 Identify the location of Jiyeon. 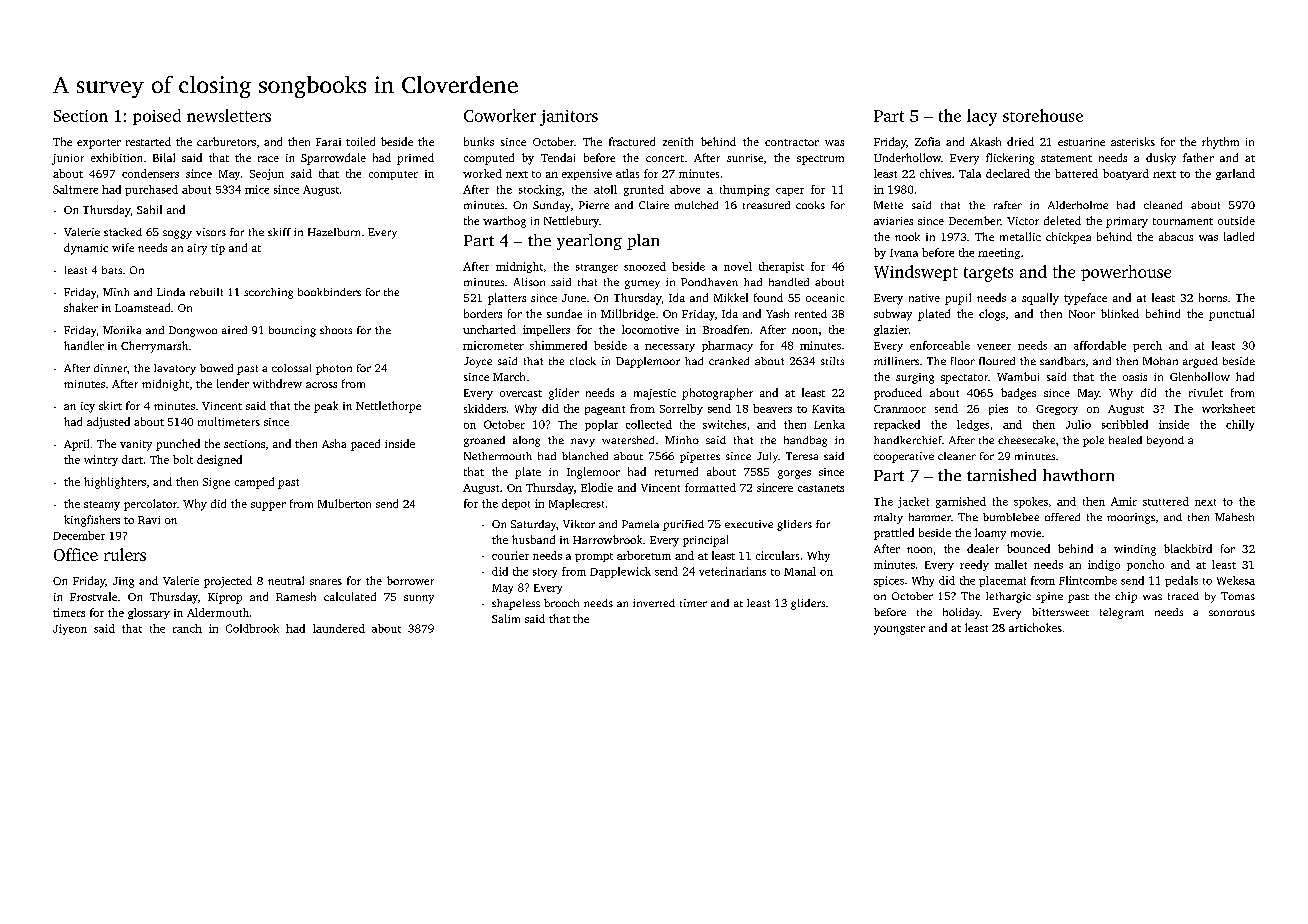
(70, 629).
